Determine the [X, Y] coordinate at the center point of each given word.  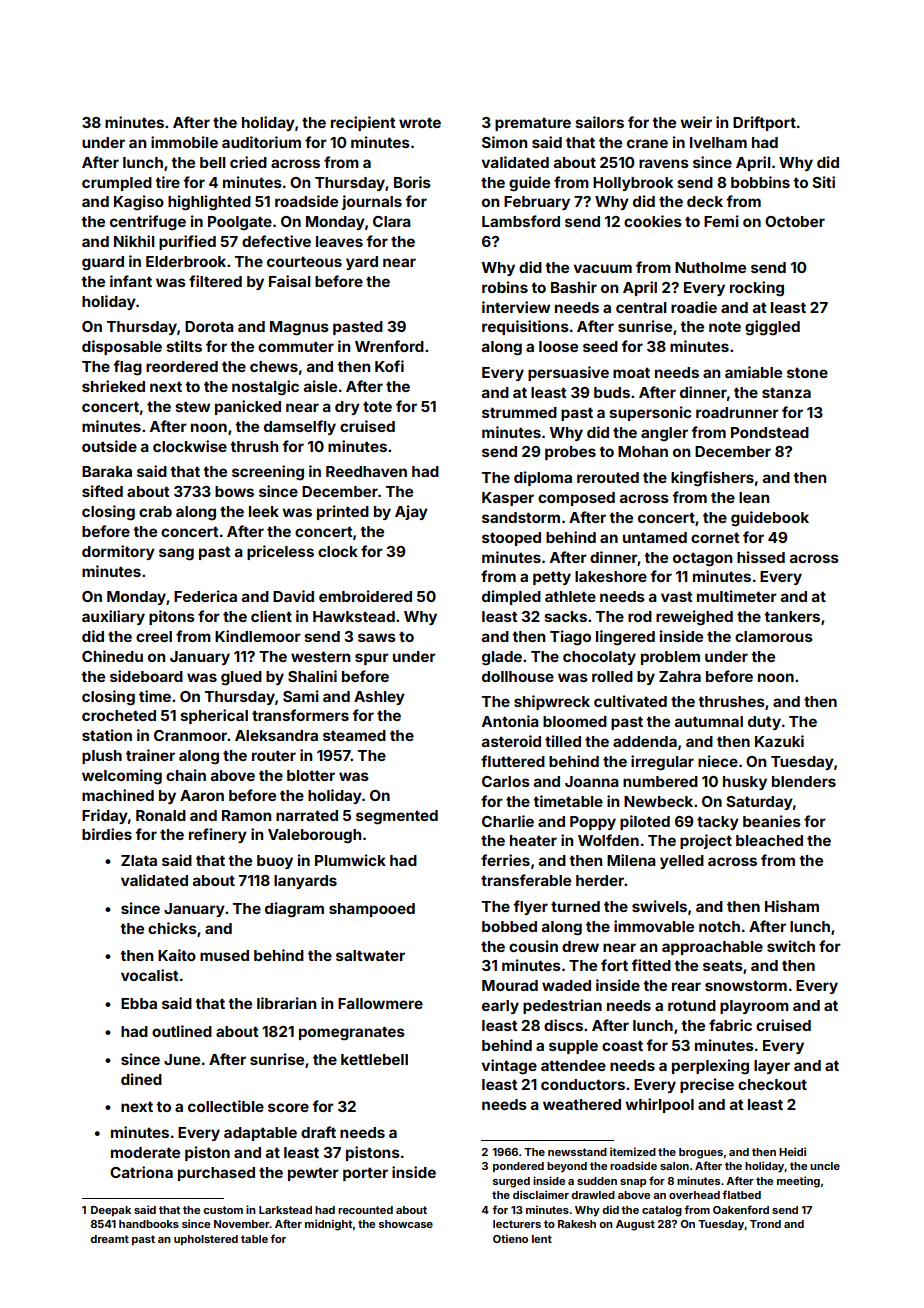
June [182, 1059]
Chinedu [112, 656]
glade [502, 658]
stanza [786, 392]
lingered [625, 638]
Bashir [574, 287]
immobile [184, 142]
